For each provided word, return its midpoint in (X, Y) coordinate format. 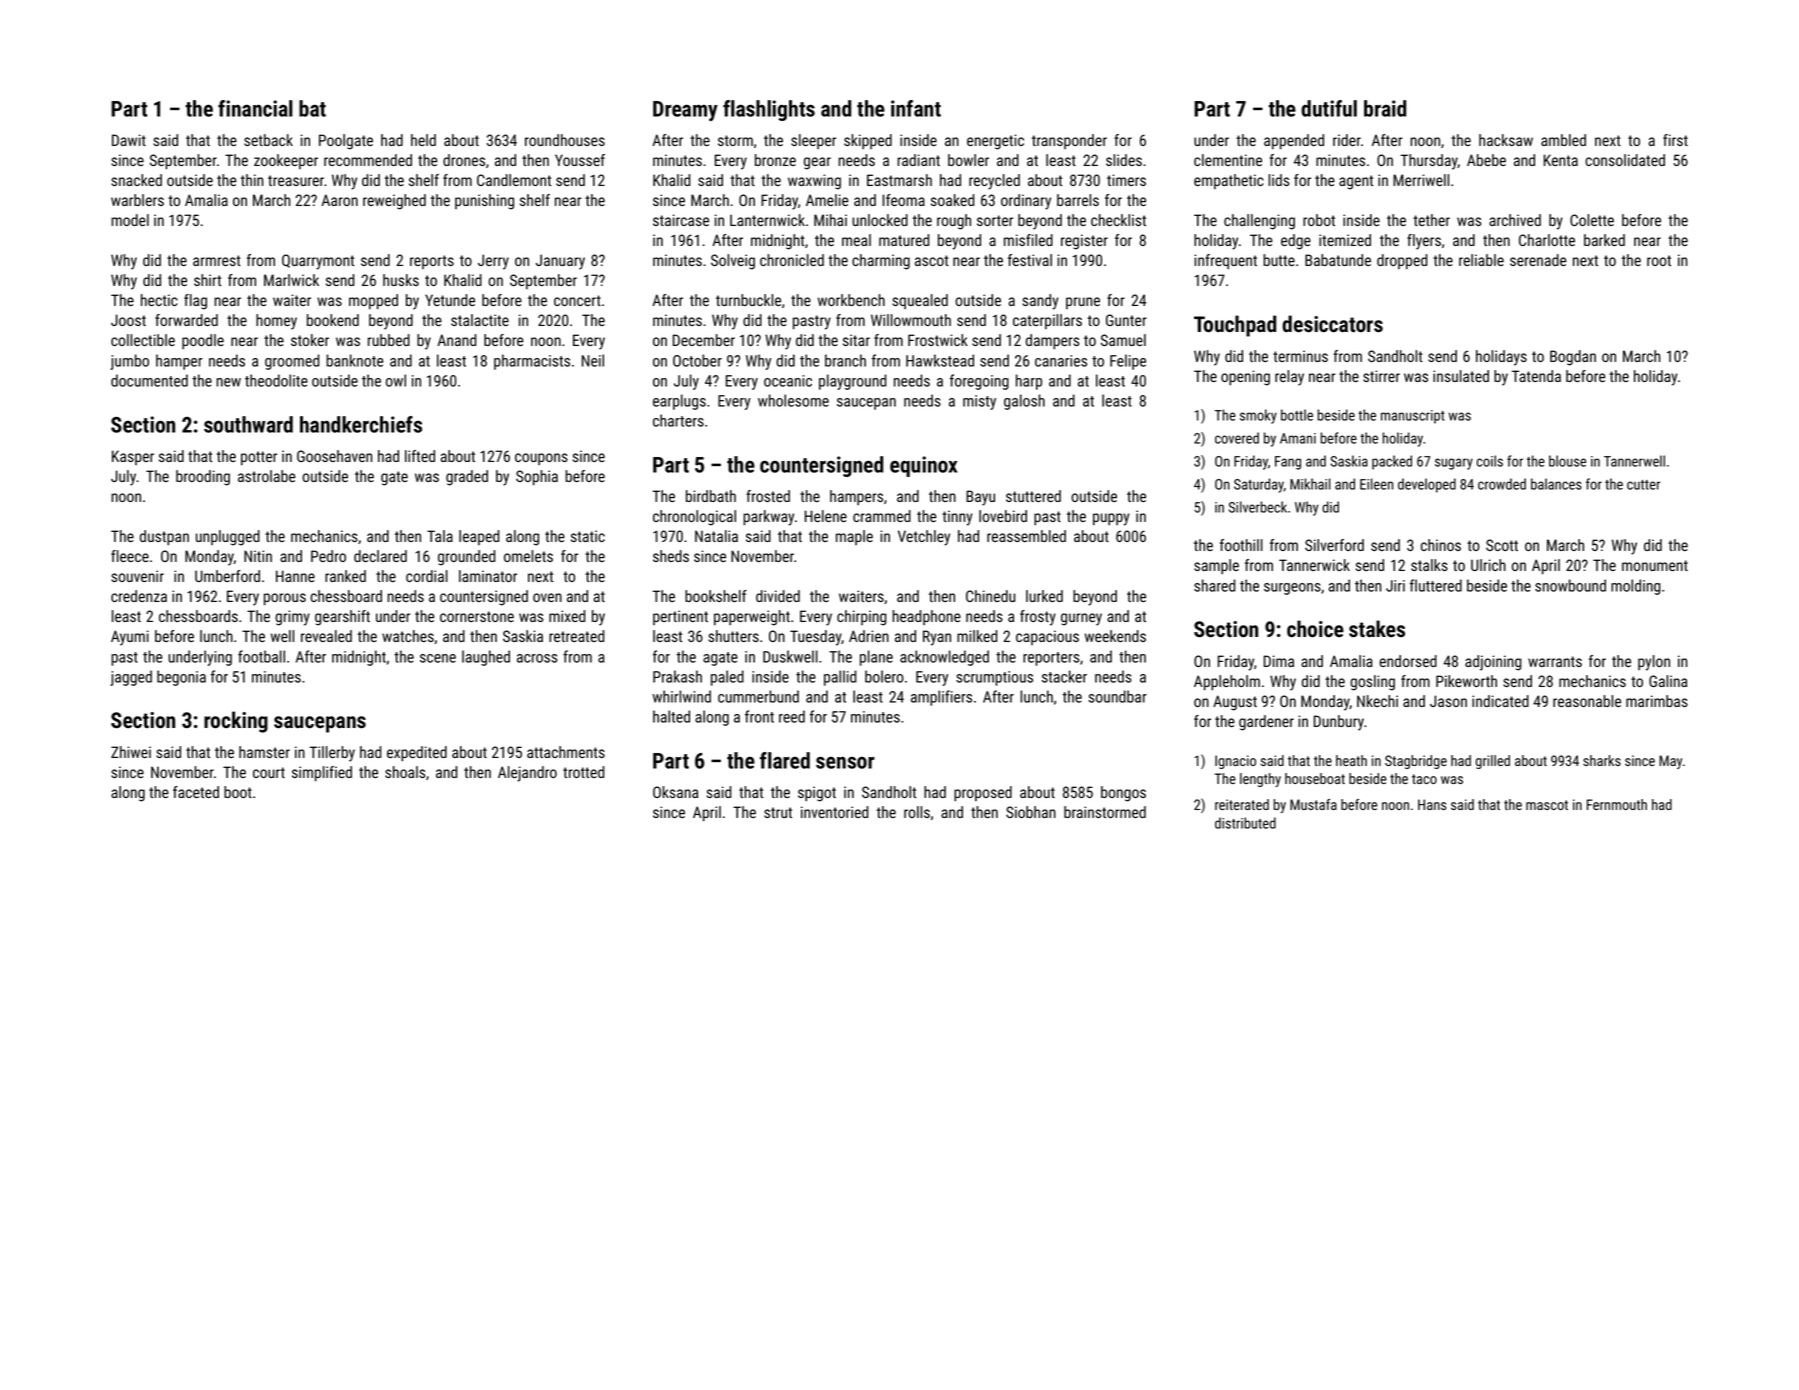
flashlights (769, 110)
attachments (566, 752)
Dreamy (685, 111)
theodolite (276, 380)
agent (1356, 182)
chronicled (792, 260)
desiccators (1332, 324)
